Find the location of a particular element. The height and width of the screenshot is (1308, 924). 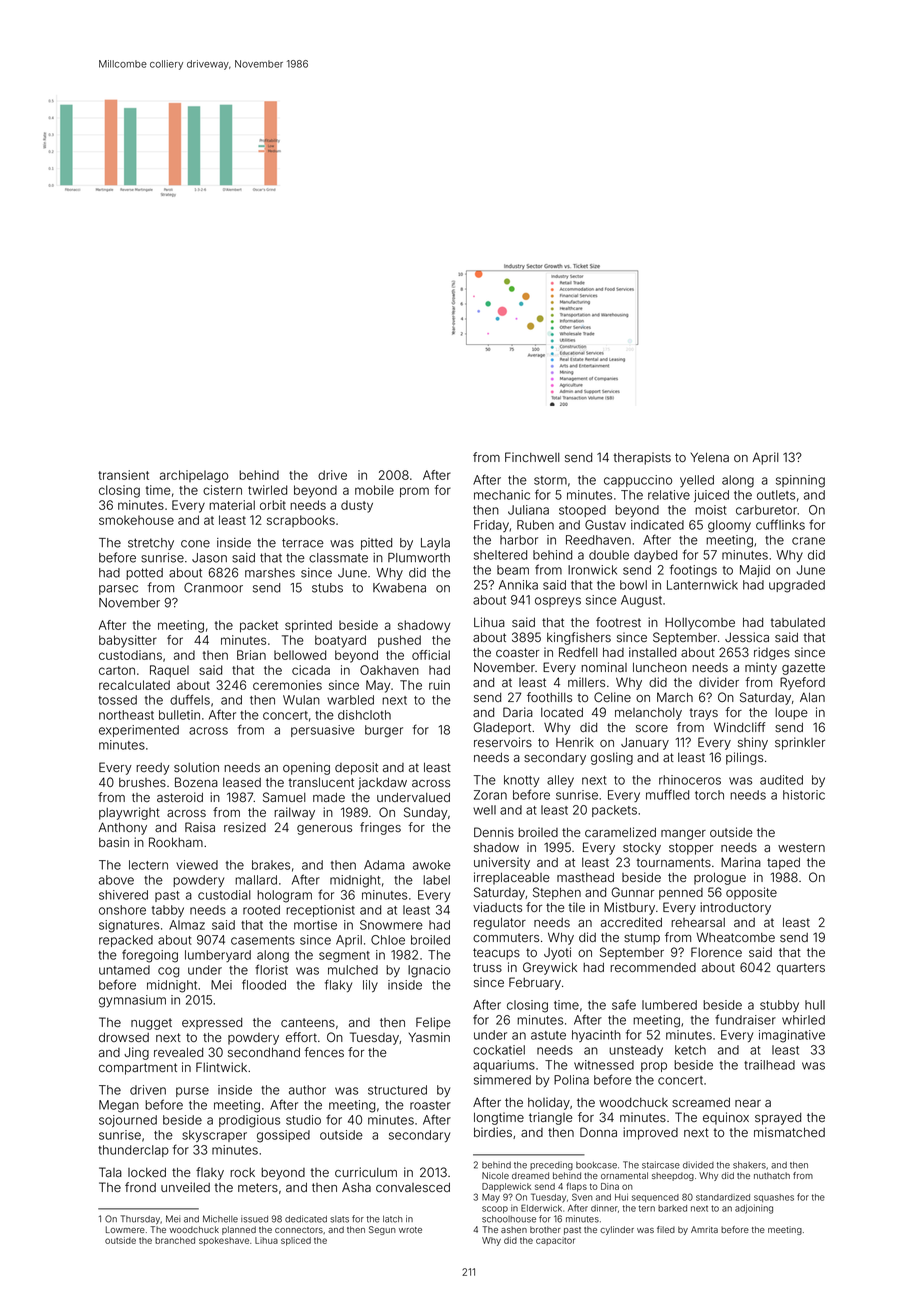

capacitor is located at coordinates (555, 1241).
